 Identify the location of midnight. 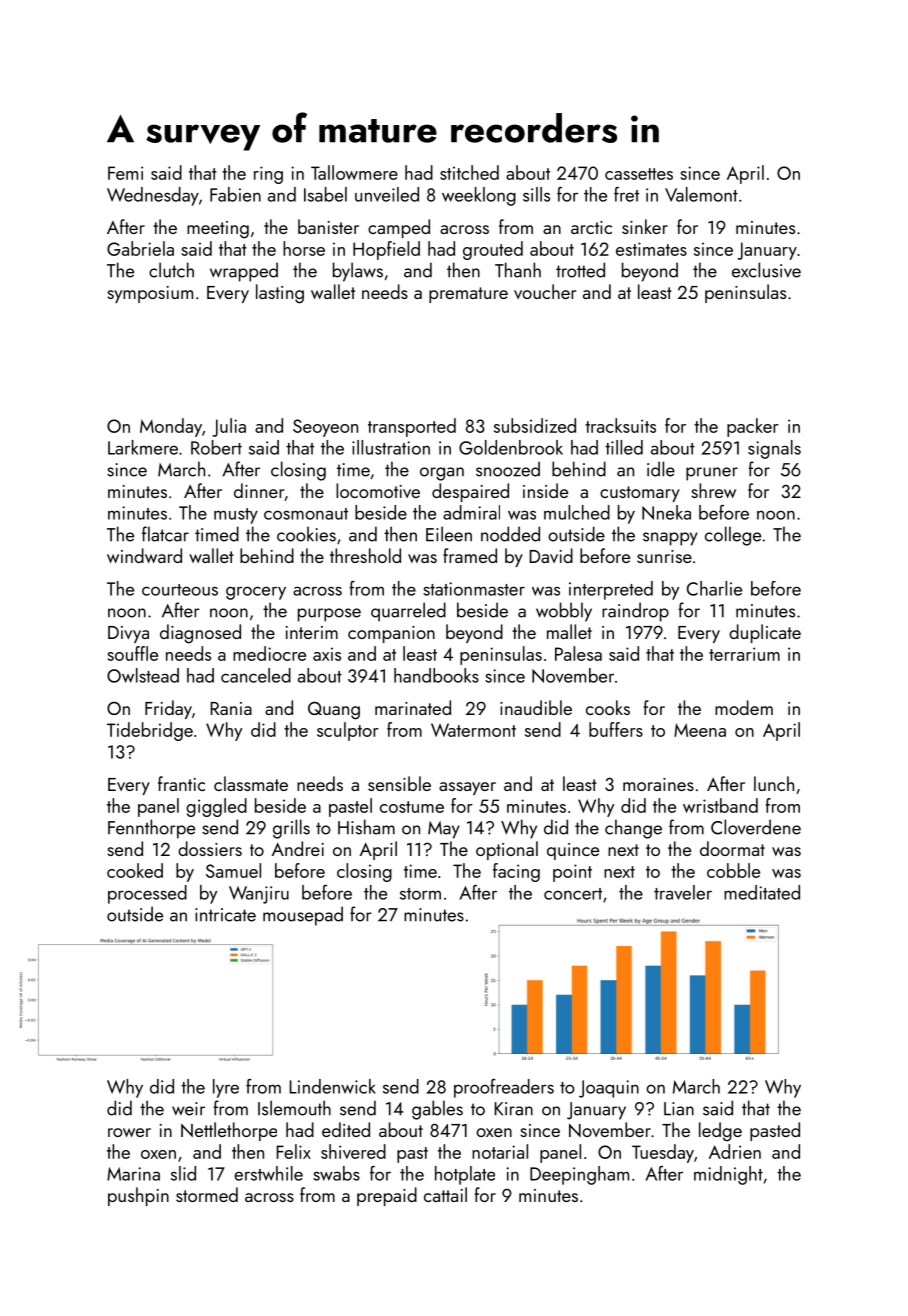
(728, 1175).
